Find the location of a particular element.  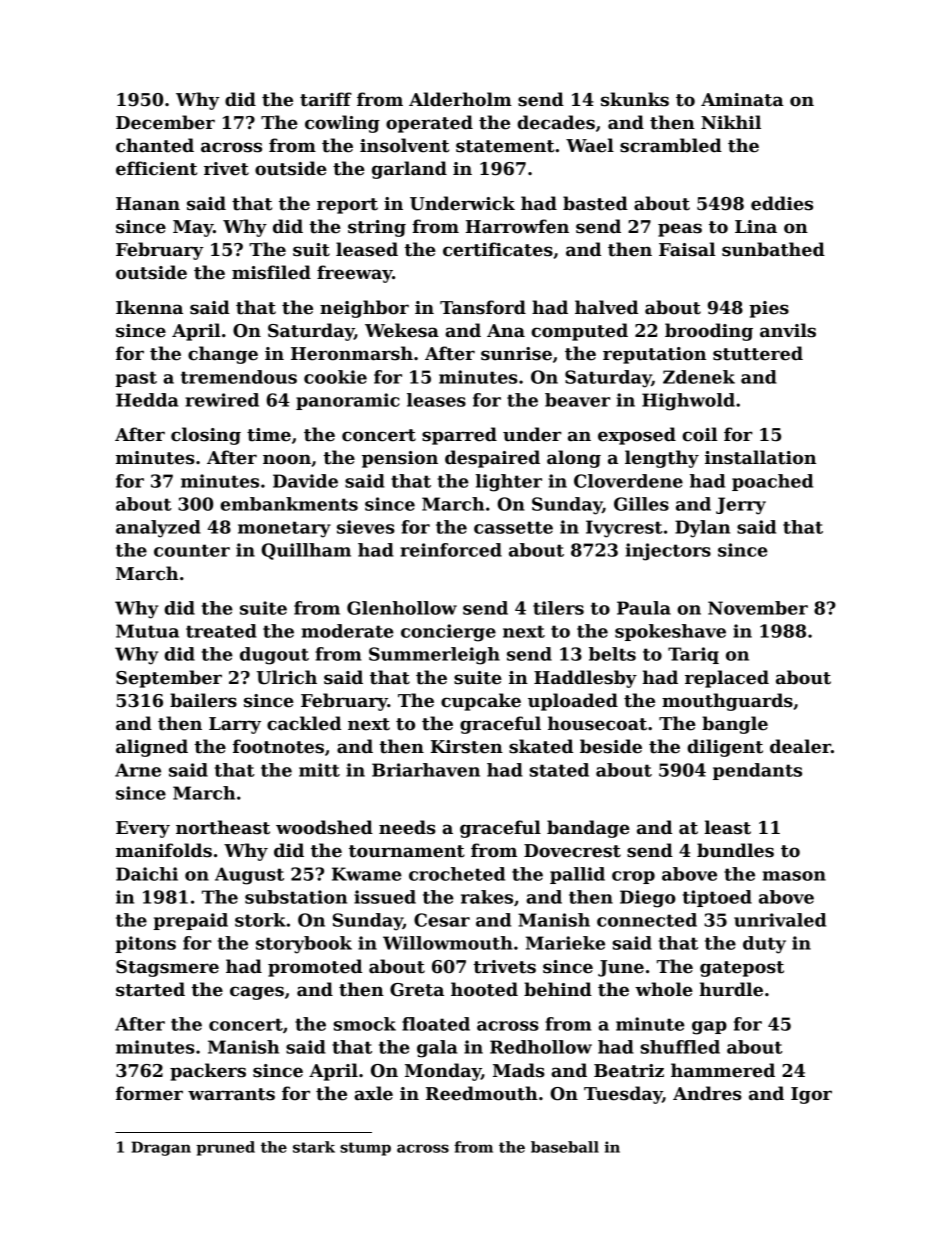

dealer is located at coordinates (800, 746).
